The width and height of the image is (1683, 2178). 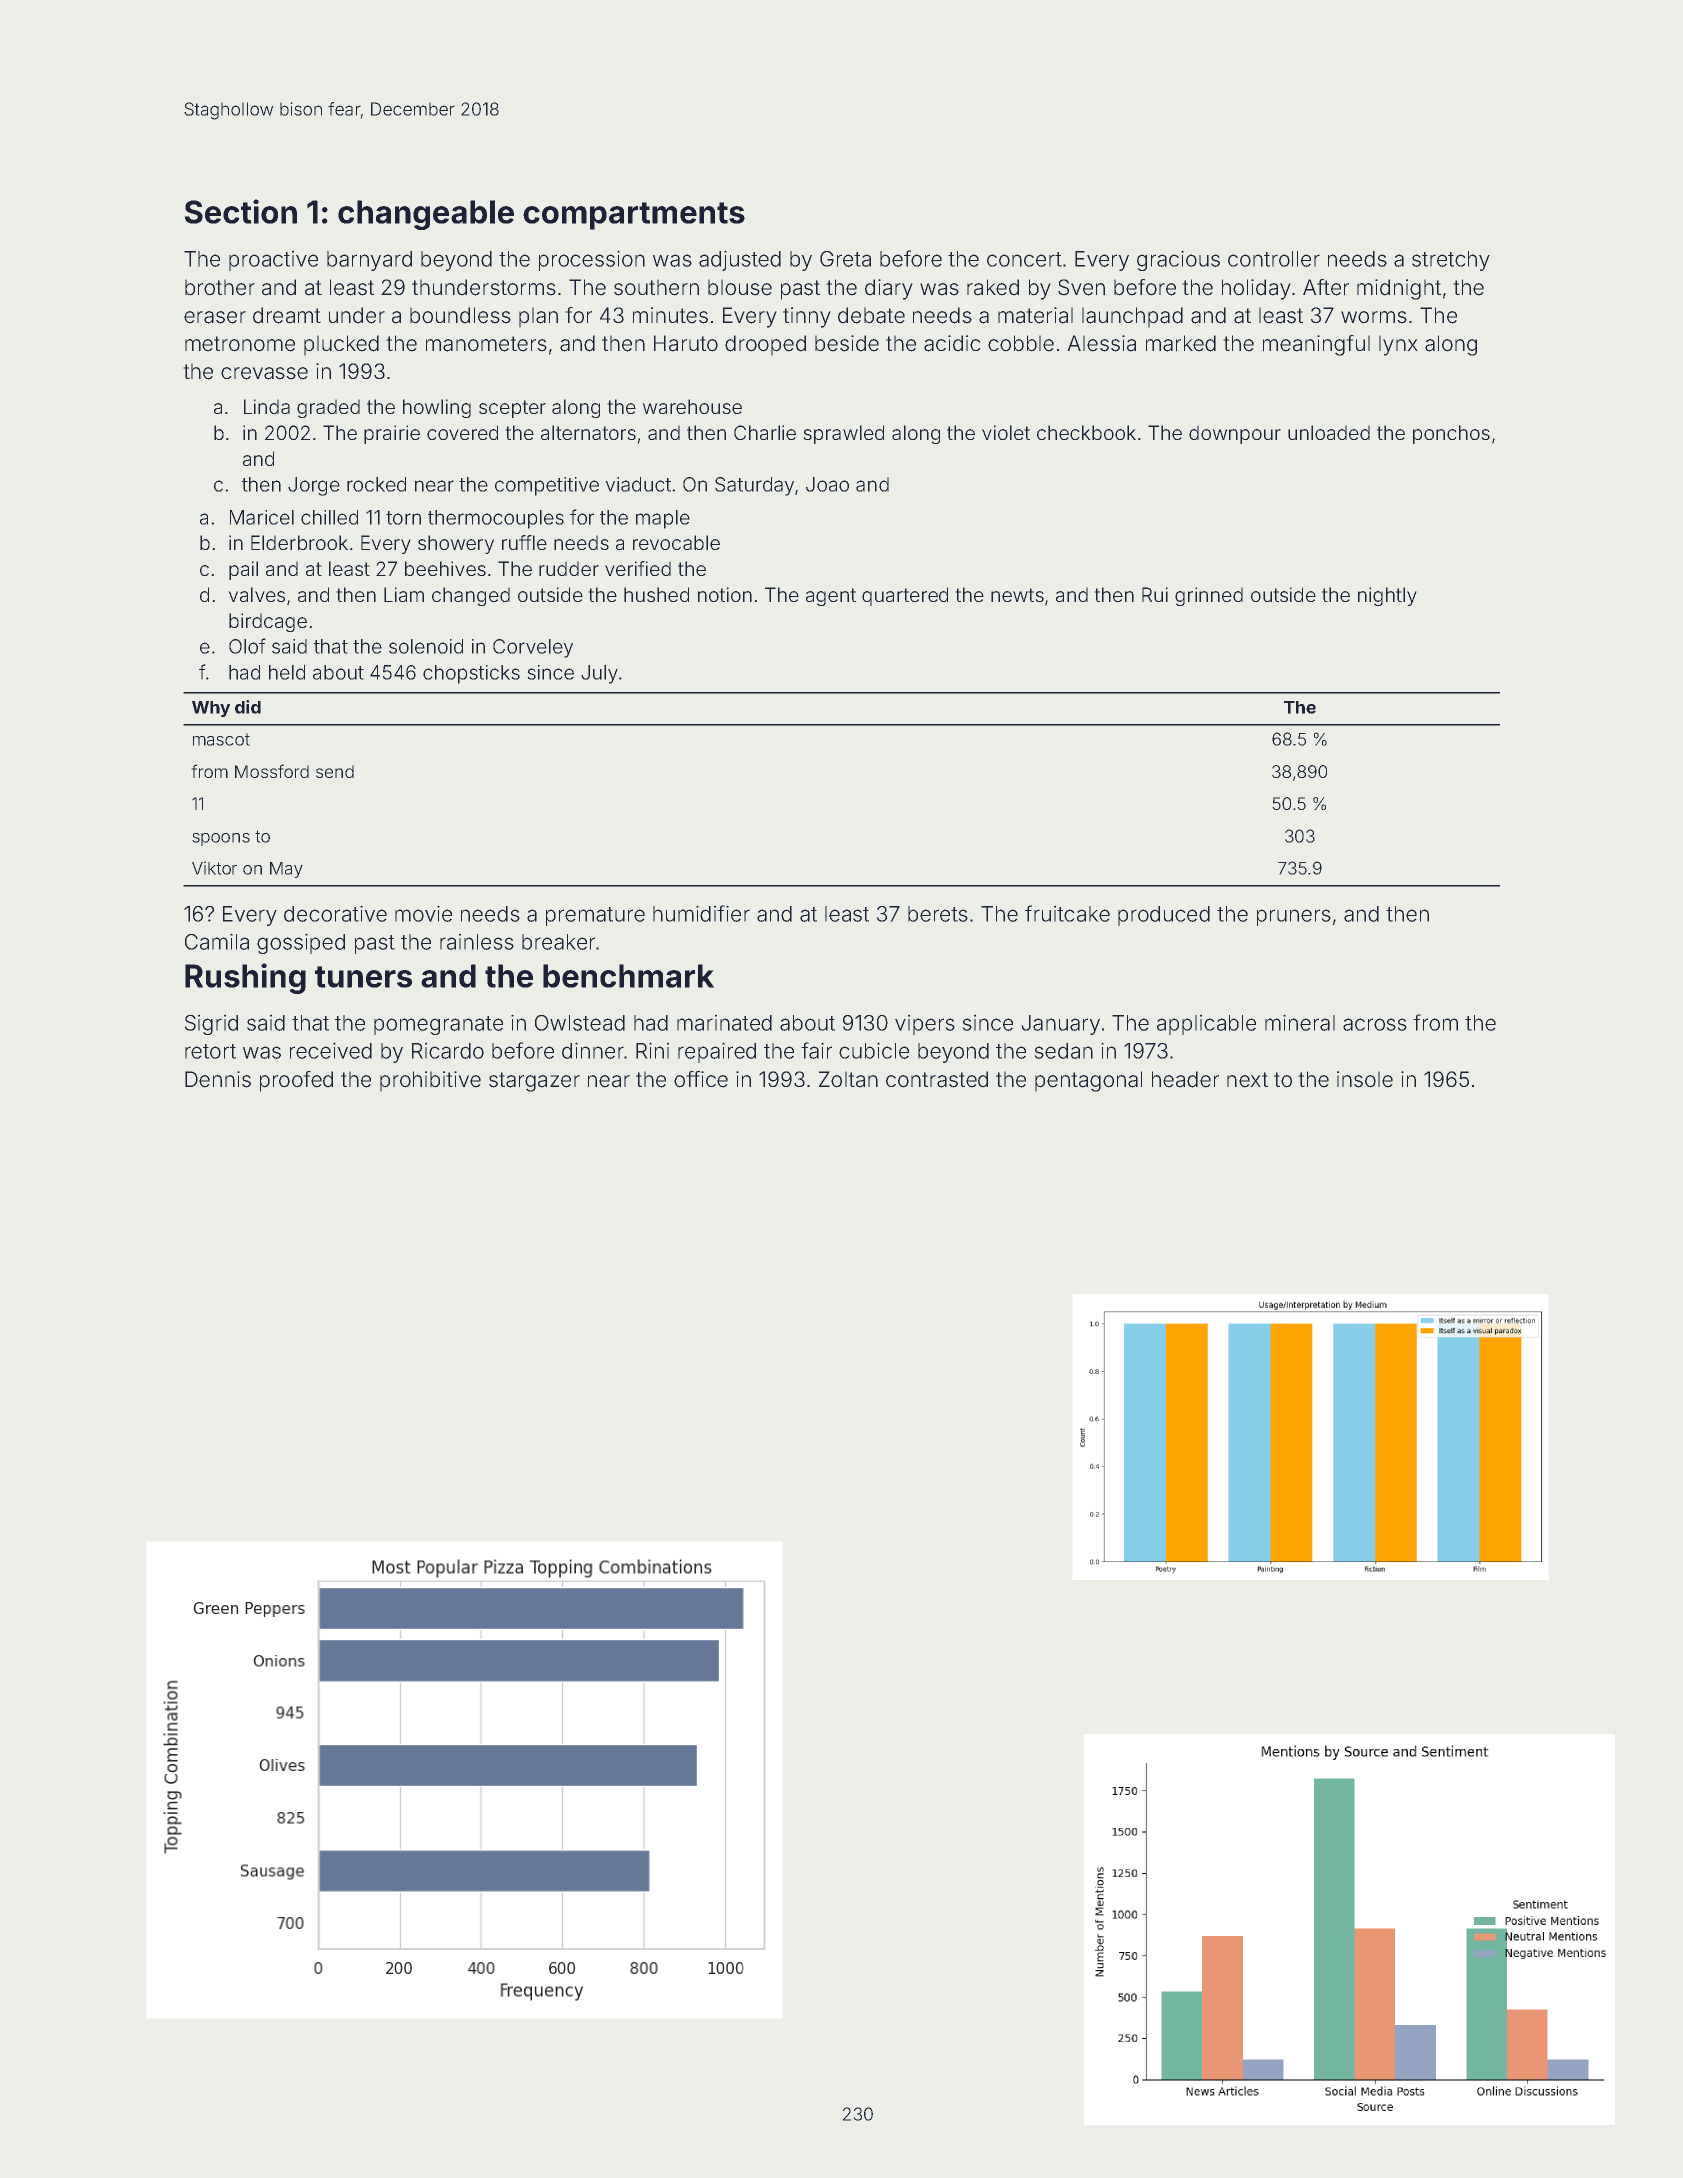 What do you see at coordinates (701, 1079) in the image?
I see `office` at bounding box center [701, 1079].
